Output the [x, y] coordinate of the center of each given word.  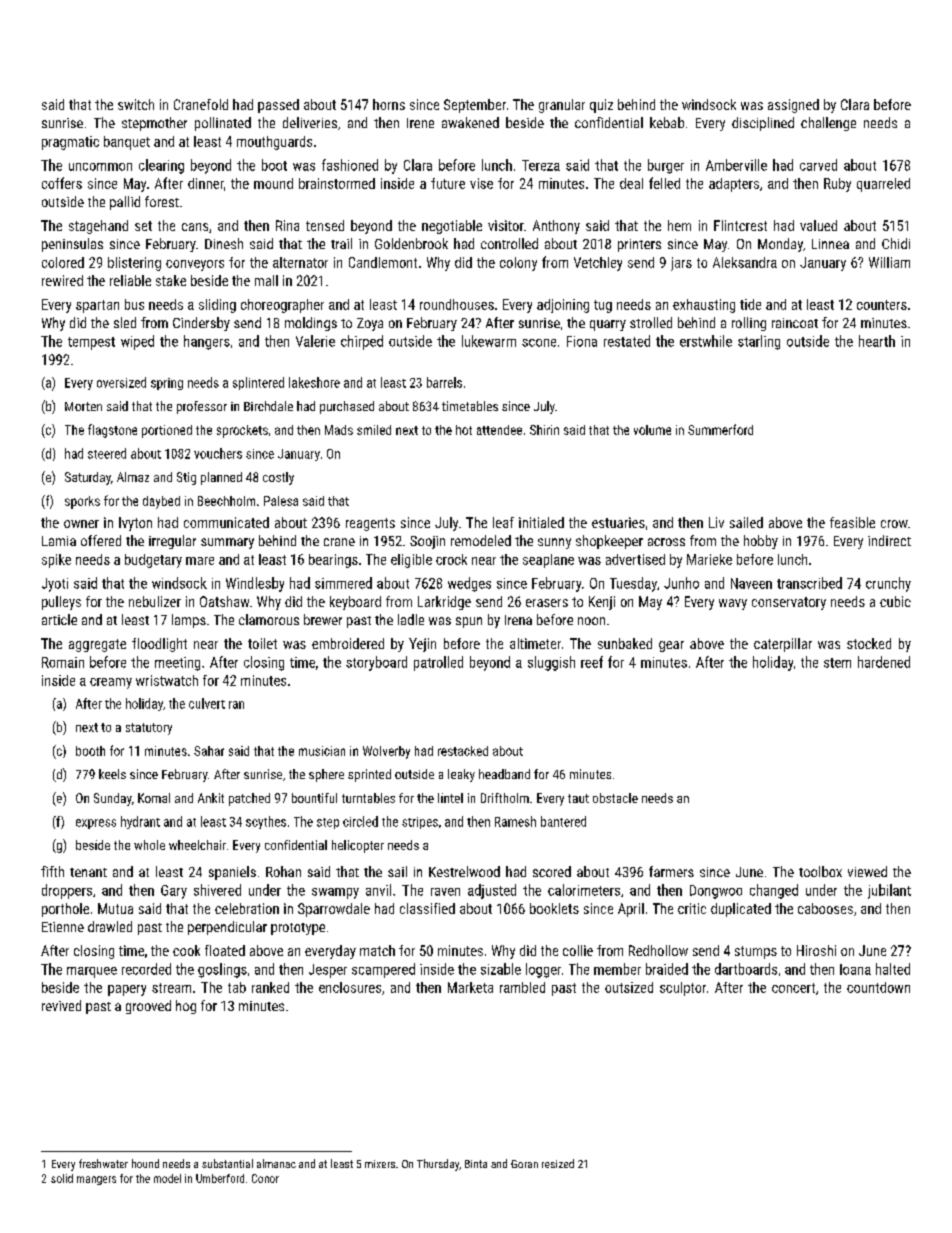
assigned [793, 106]
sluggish [551, 663]
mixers [380, 1164]
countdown [878, 987]
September [475, 106]
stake [171, 280]
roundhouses [457, 304]
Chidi [896, 243]
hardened [884, 662]
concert [793, 988]
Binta [476, 1164]
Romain [63, 662]
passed [278, 106]
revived [61, 1005]
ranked [270, 987]
